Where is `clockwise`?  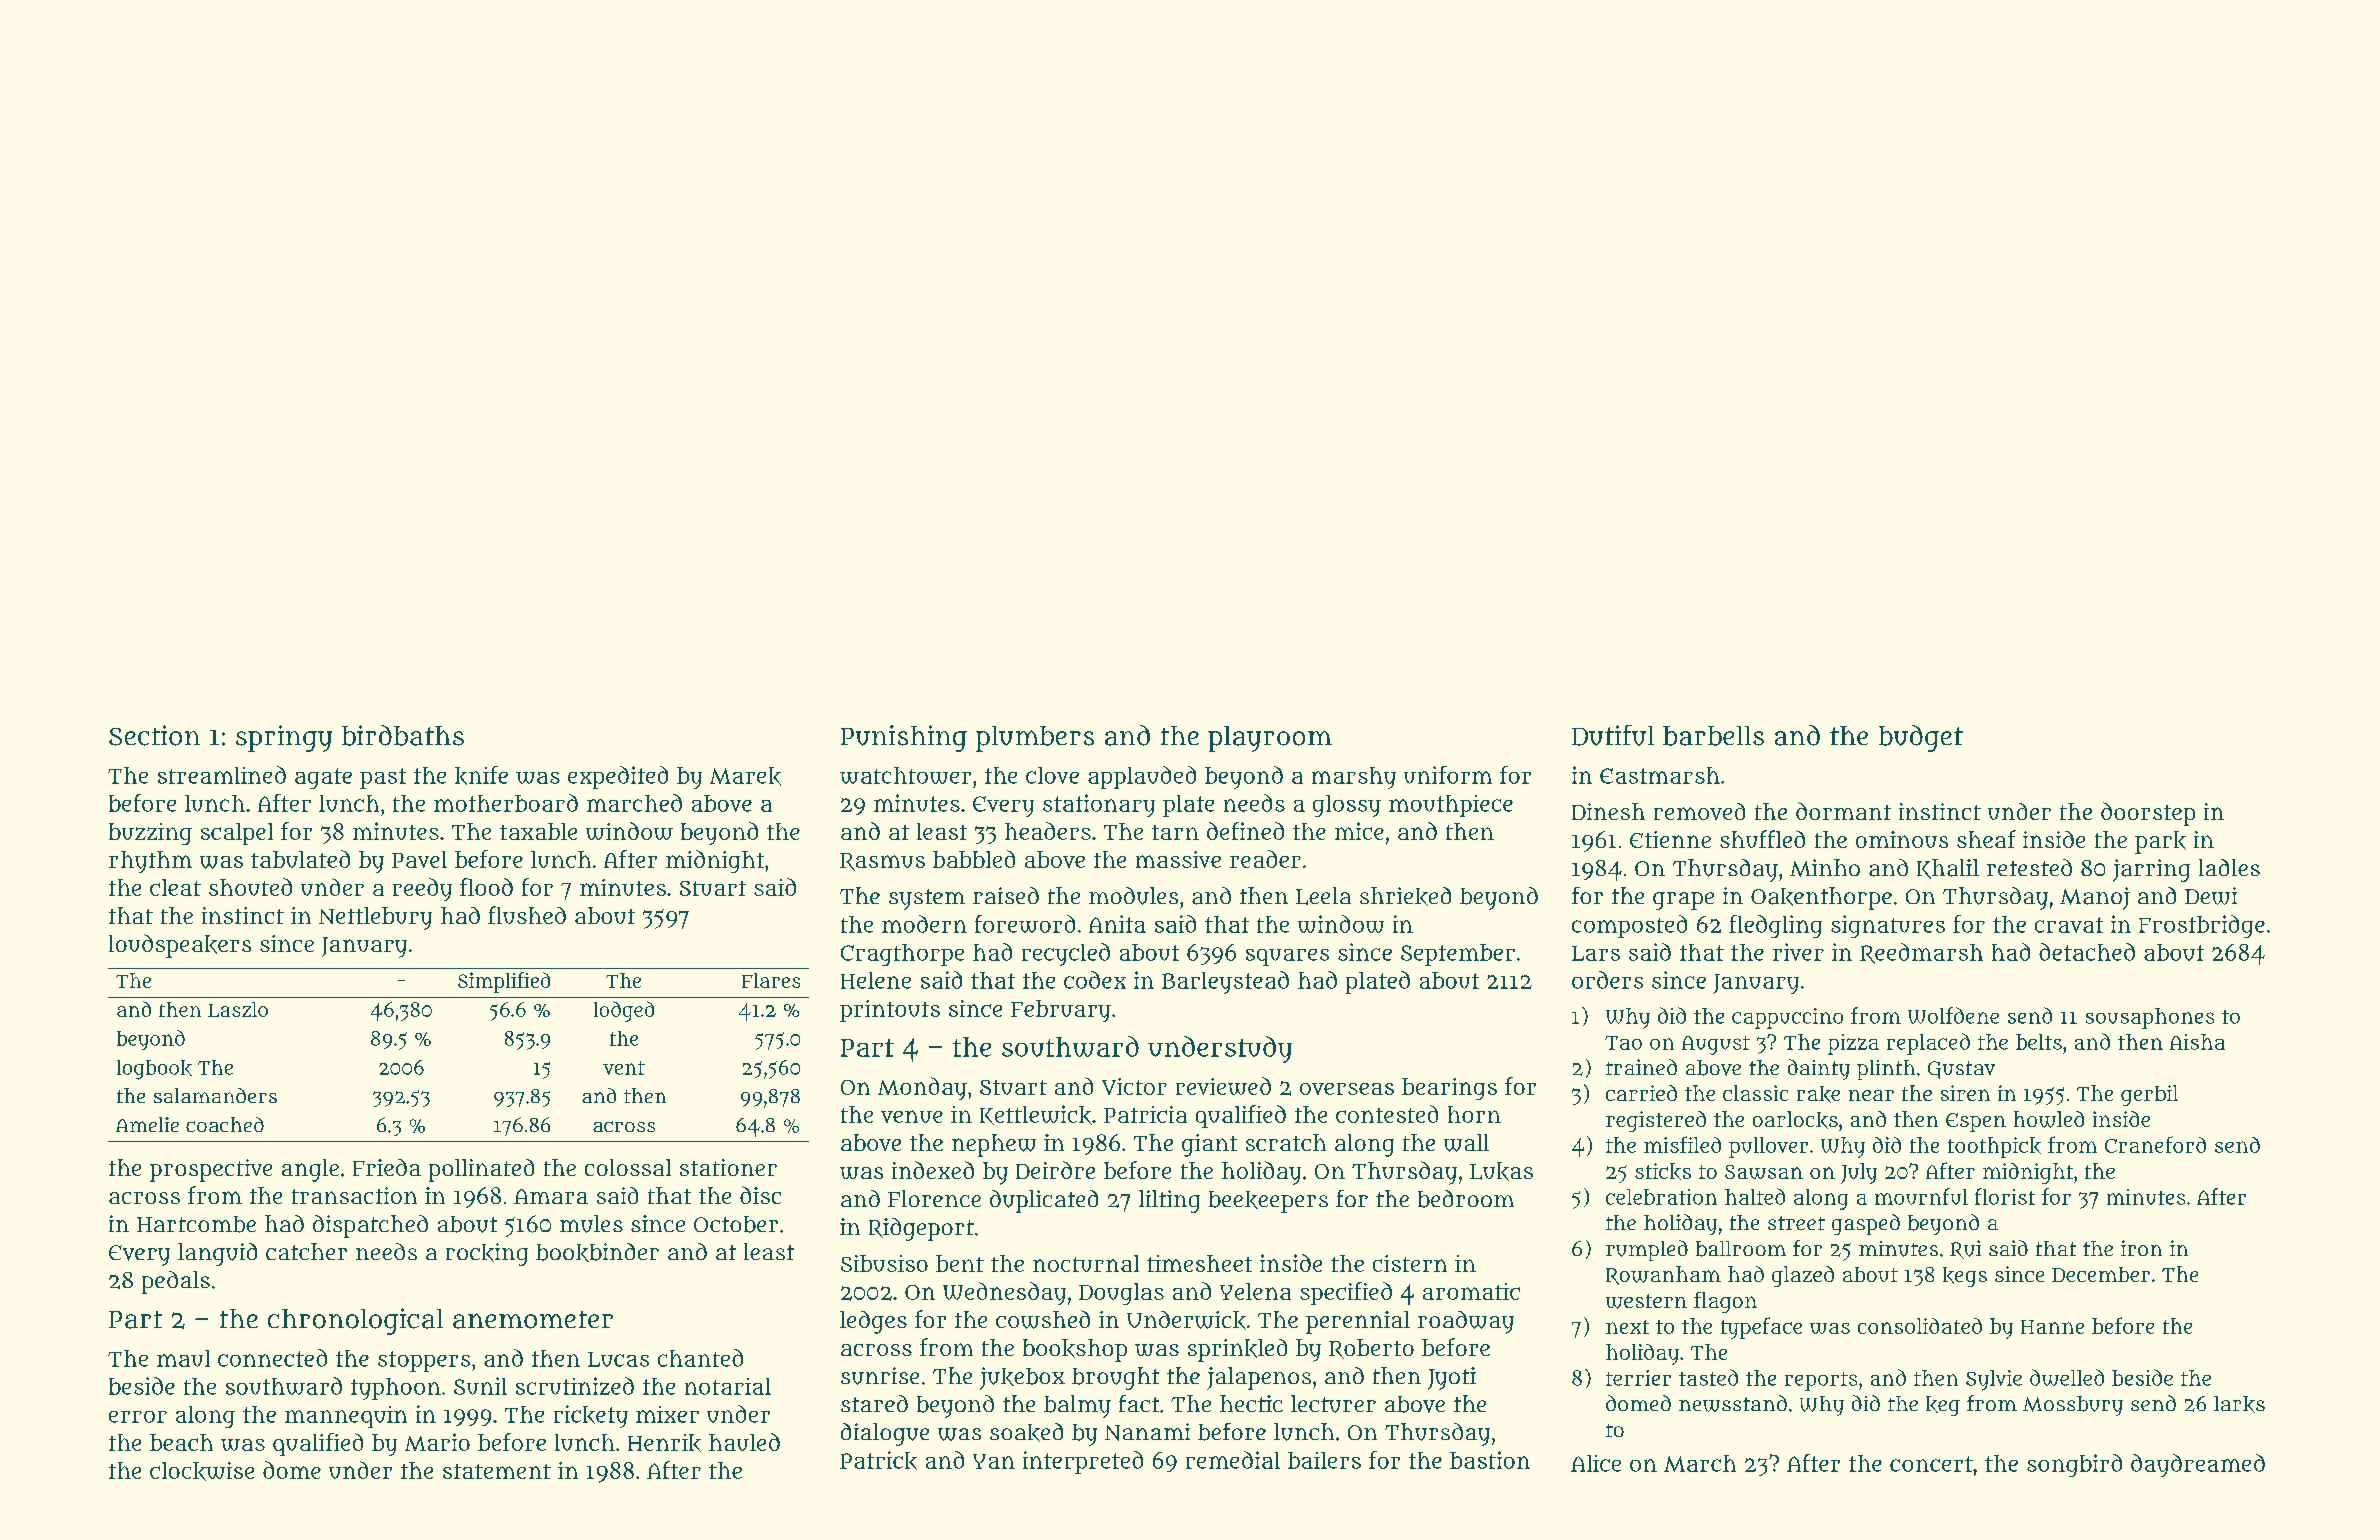 clockwise is located at coordinates (202, 1471).
